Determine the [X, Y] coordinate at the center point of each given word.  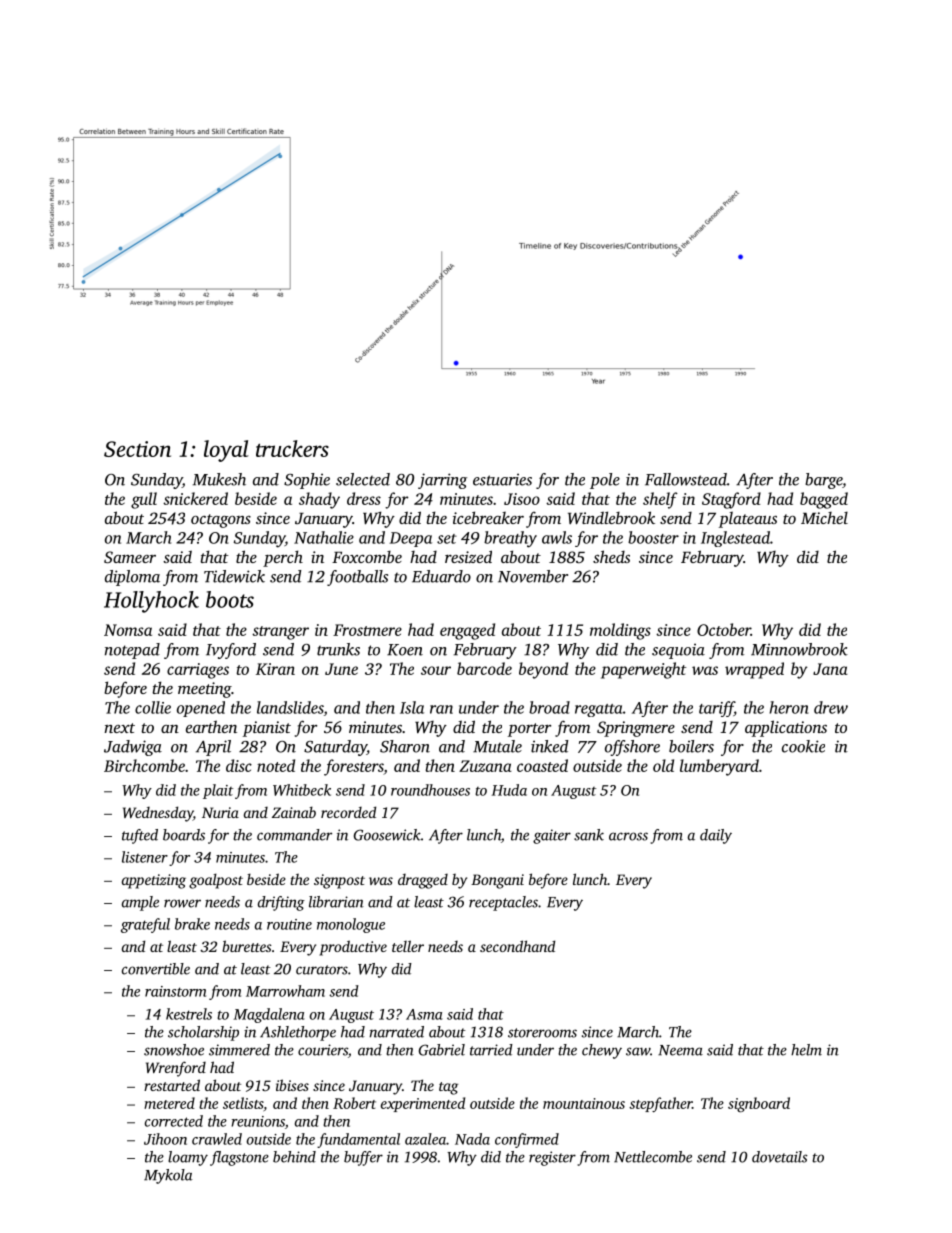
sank [589, 835]
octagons [221, 521]
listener [145, 857]
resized [468, 556]
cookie [803, 746]
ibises [292, 1085]
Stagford [731, 500]
